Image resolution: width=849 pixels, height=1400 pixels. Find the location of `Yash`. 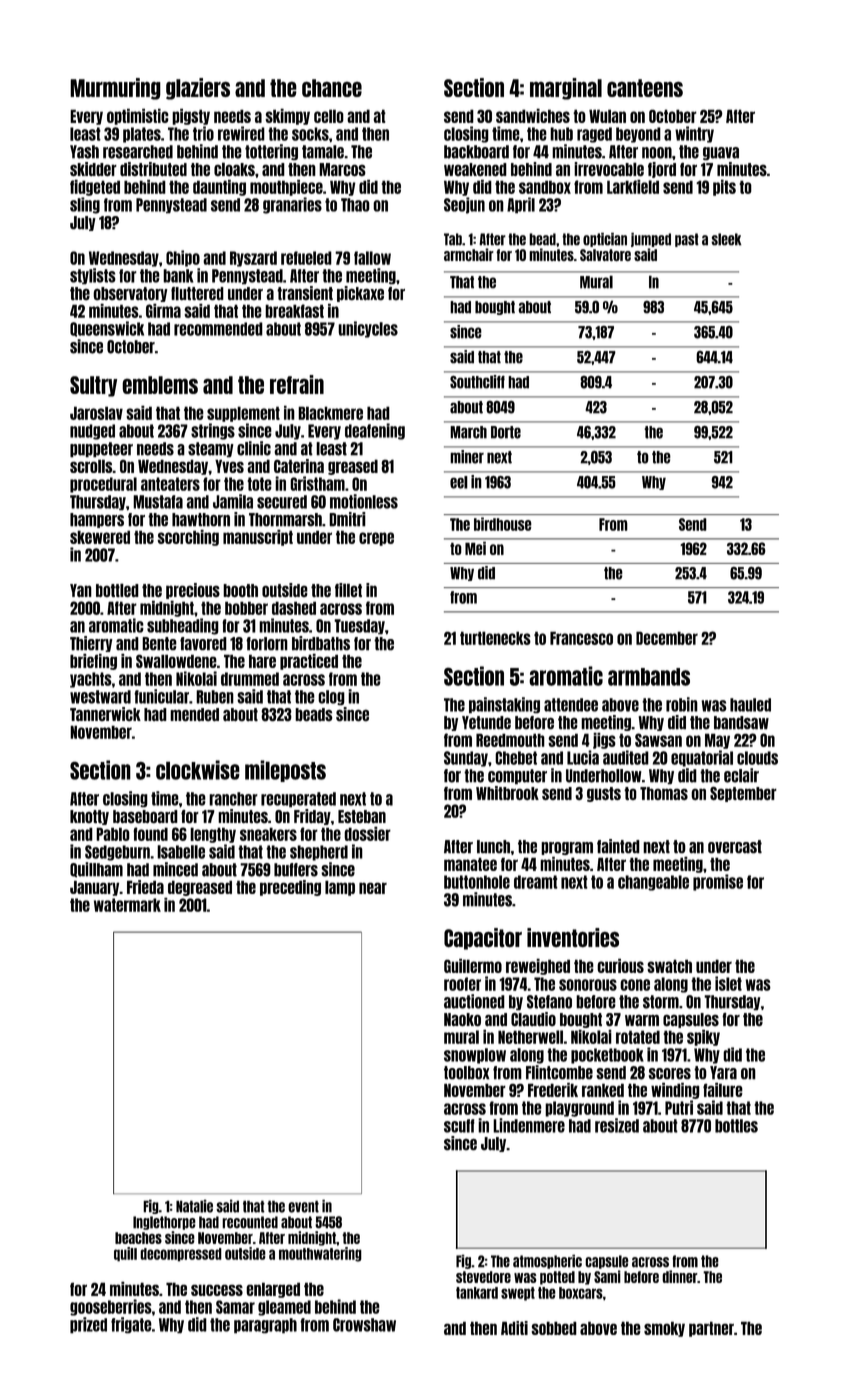

Yash is located at coordinates (84, 152).
